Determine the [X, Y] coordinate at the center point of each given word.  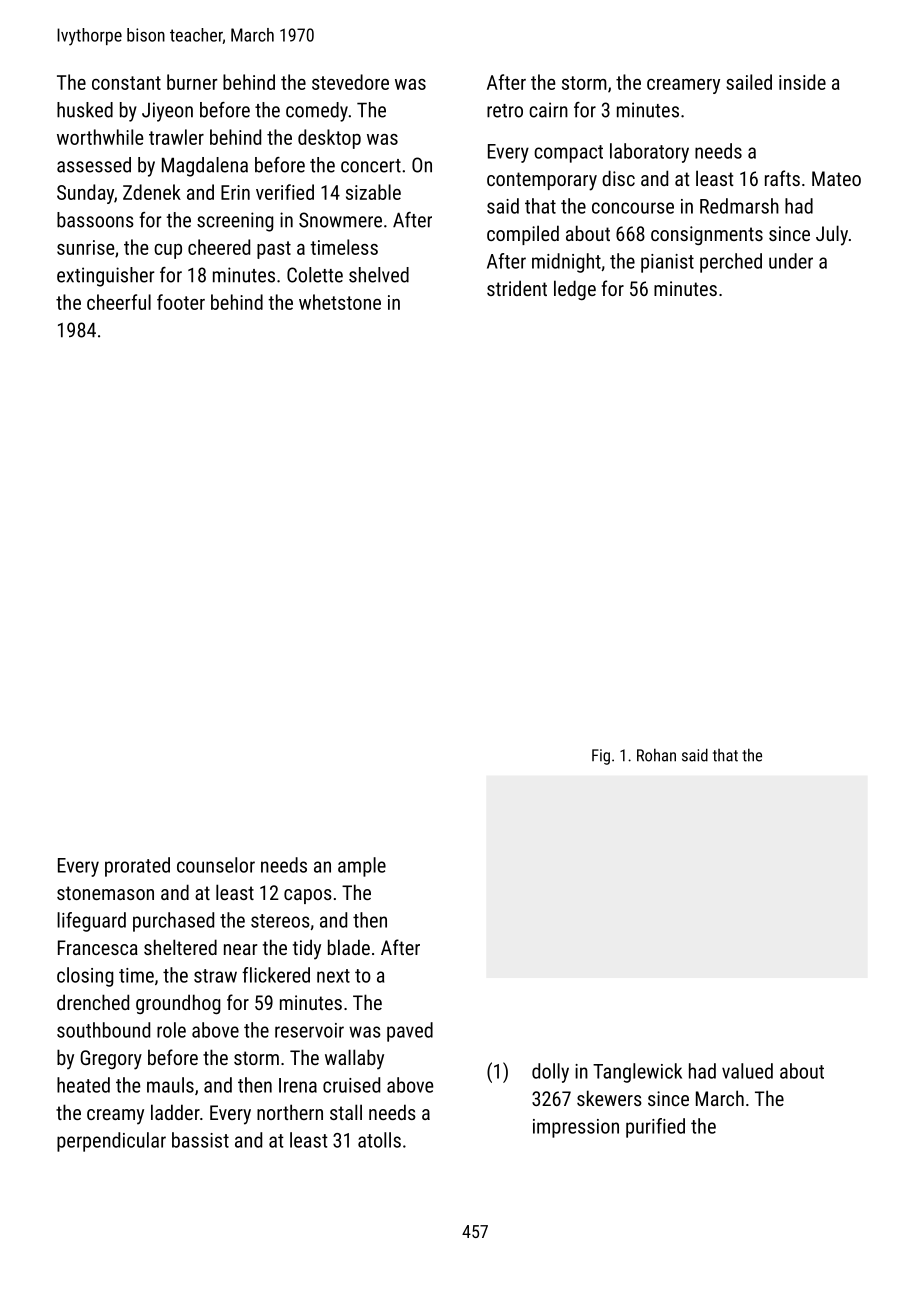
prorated [137, 867]
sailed [749, 82]
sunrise [85, 247]
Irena [298, 1085]
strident [517, 288]
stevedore [350, 82]
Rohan [656, 755]
